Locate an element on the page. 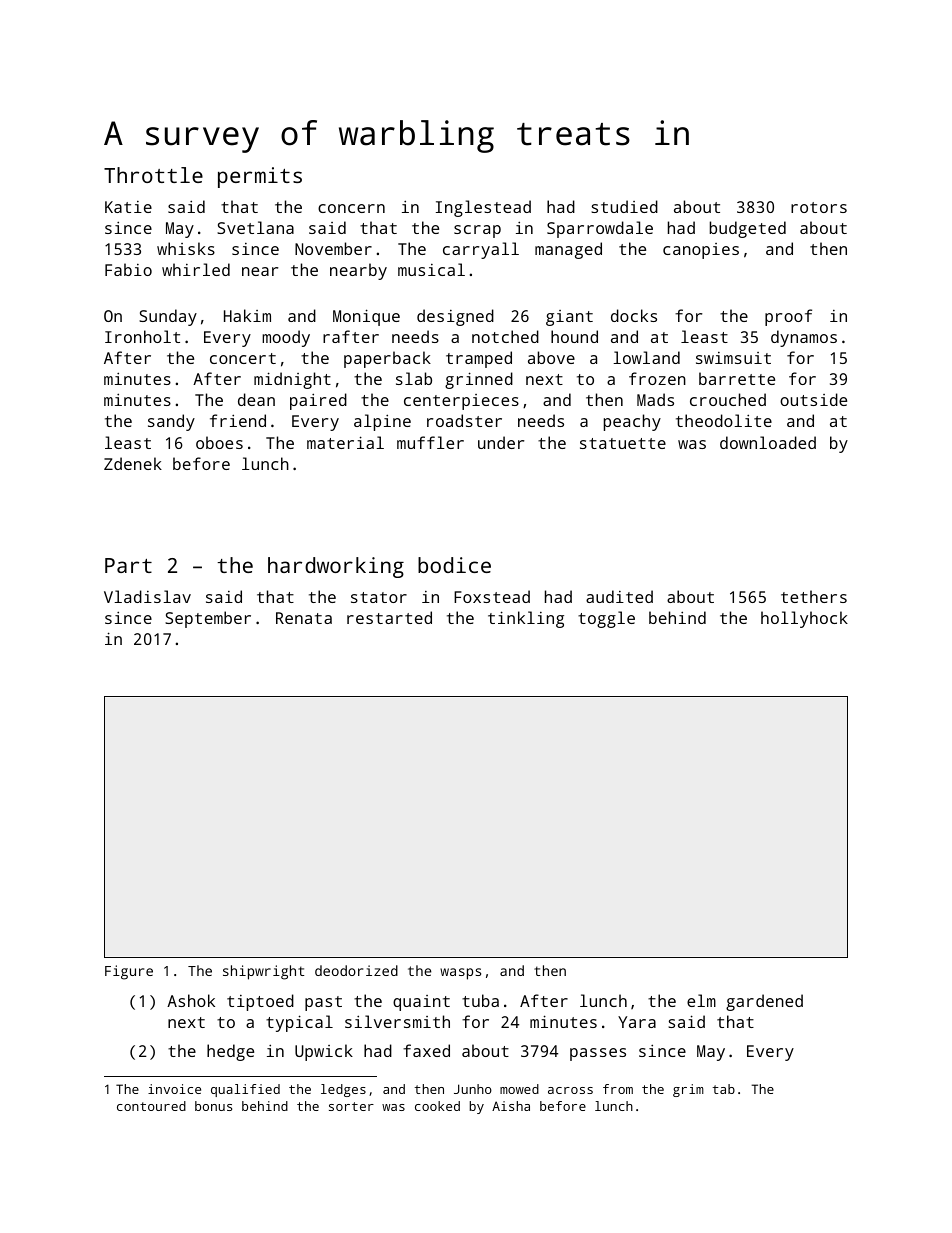  tinkling is located at coordinates (526, 619).
